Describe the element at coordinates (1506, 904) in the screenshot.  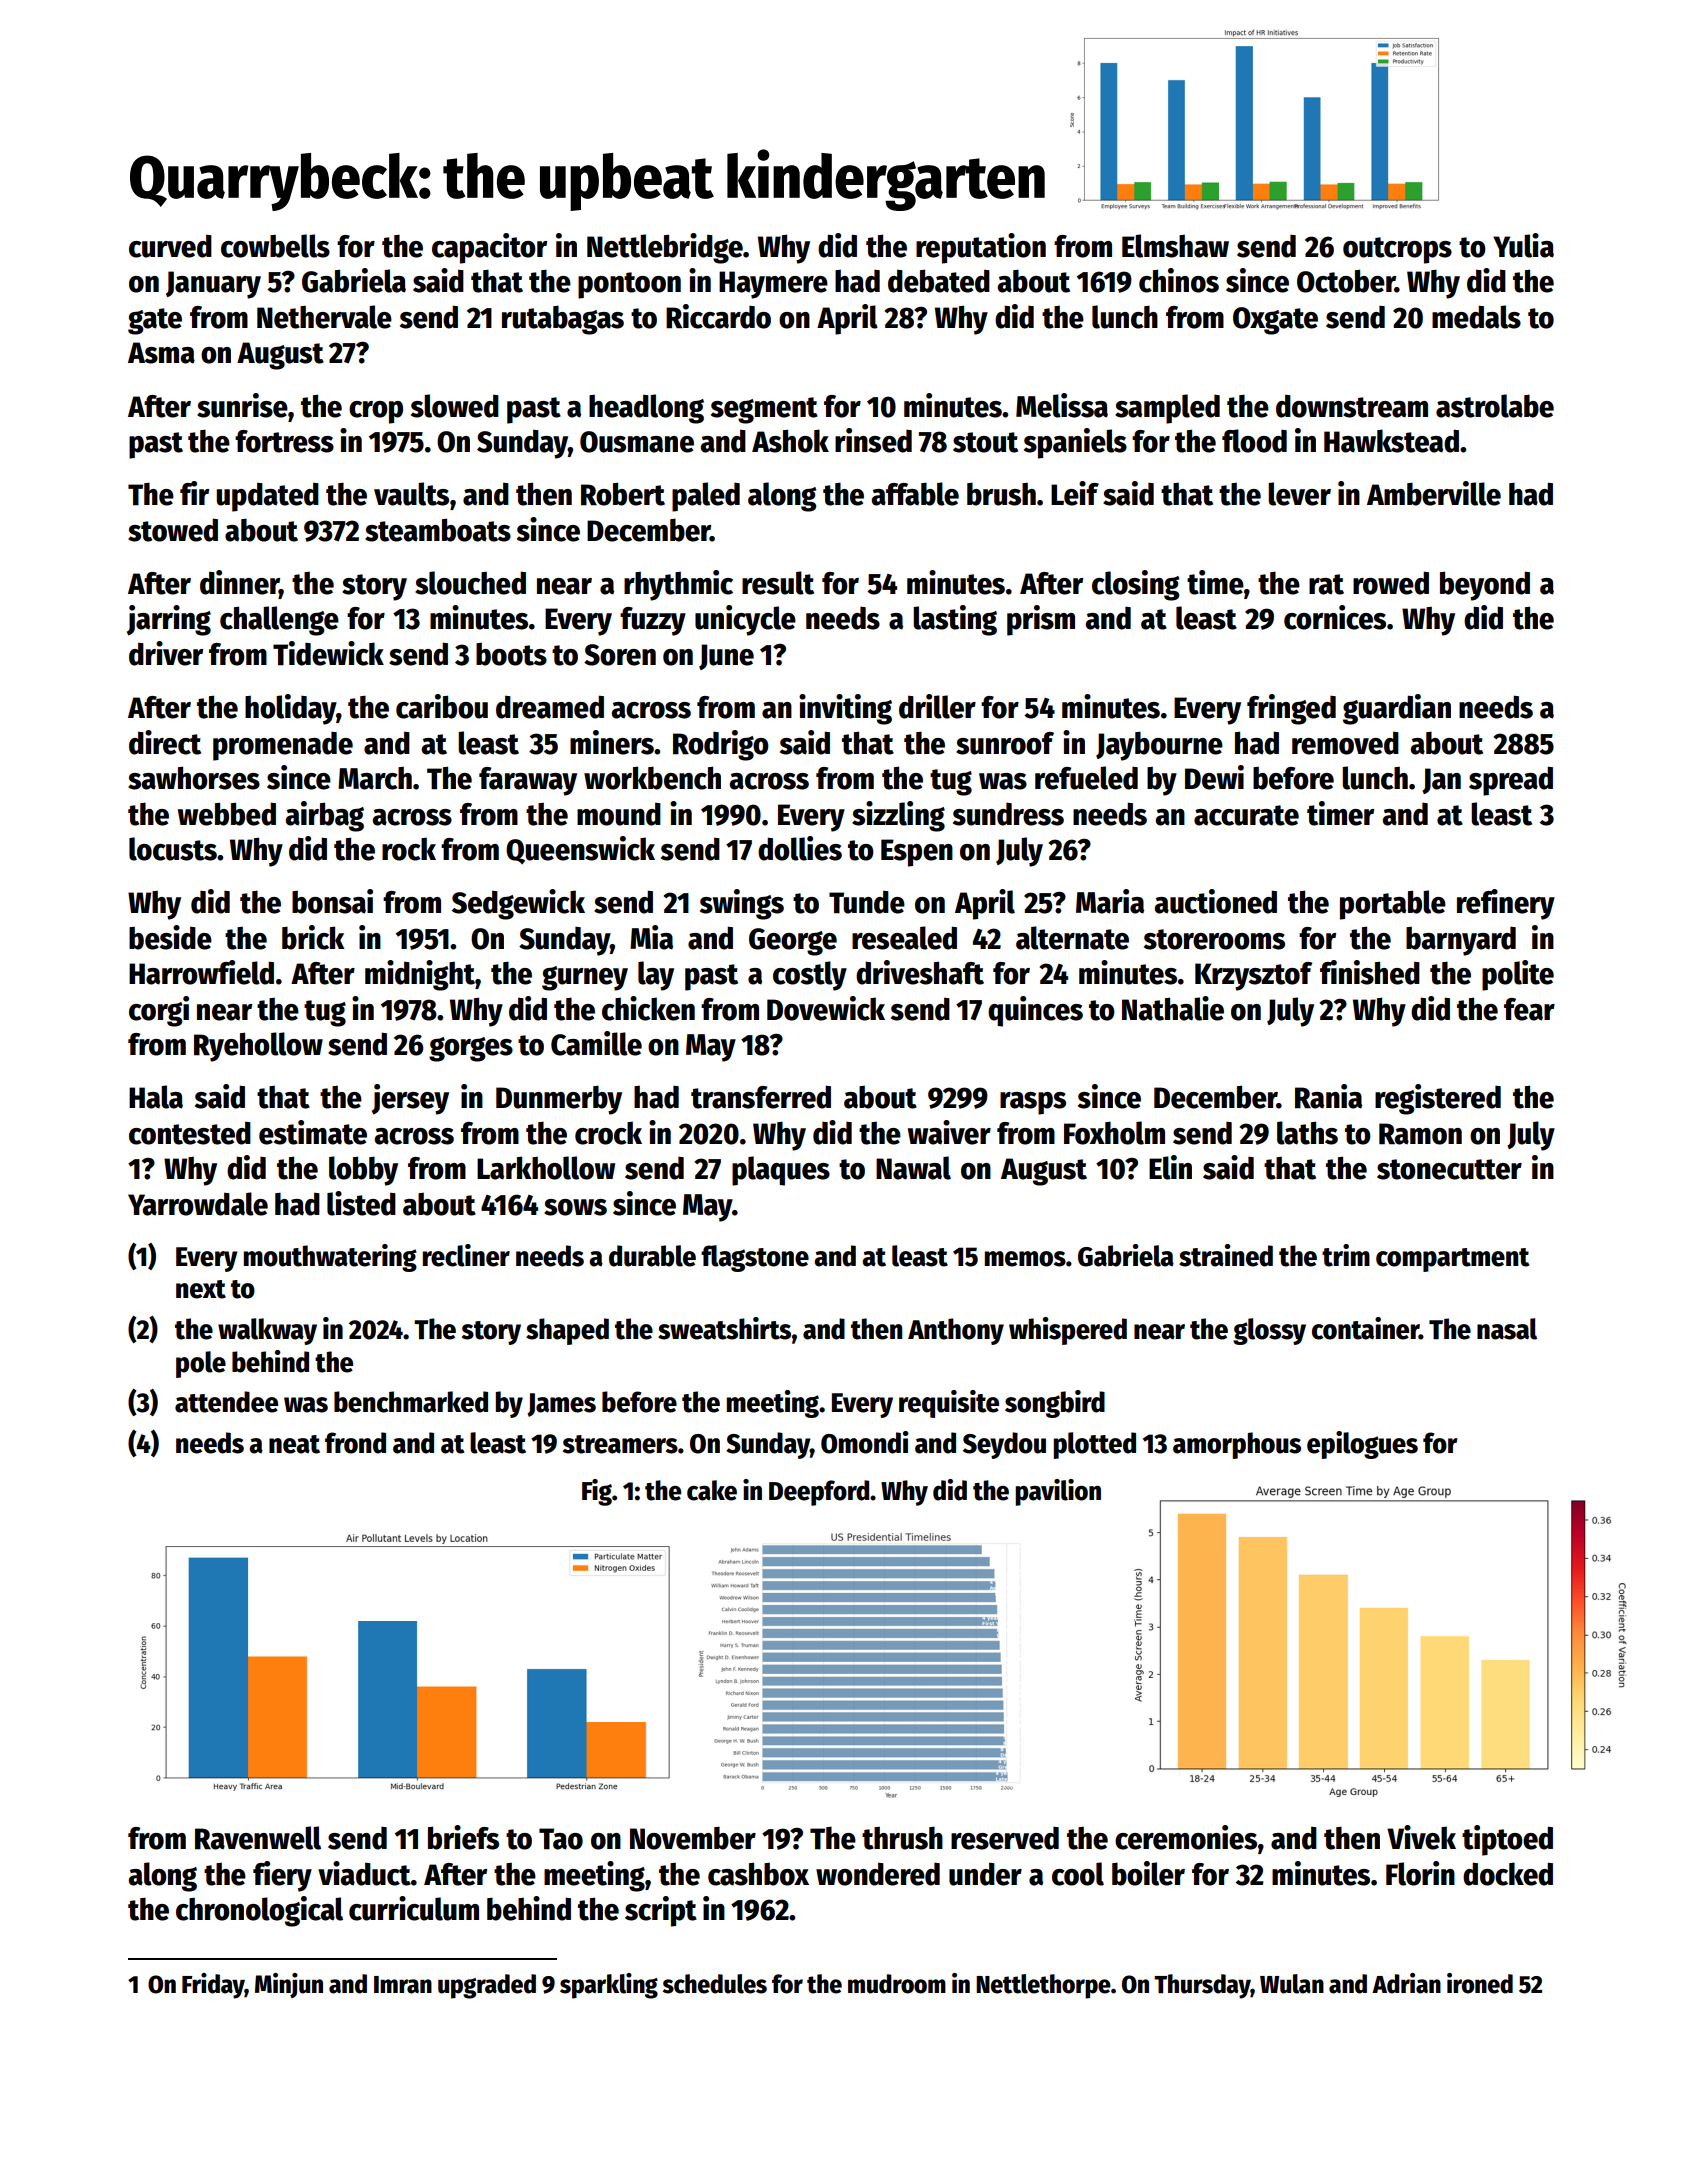
I see `refinery` at that location.
